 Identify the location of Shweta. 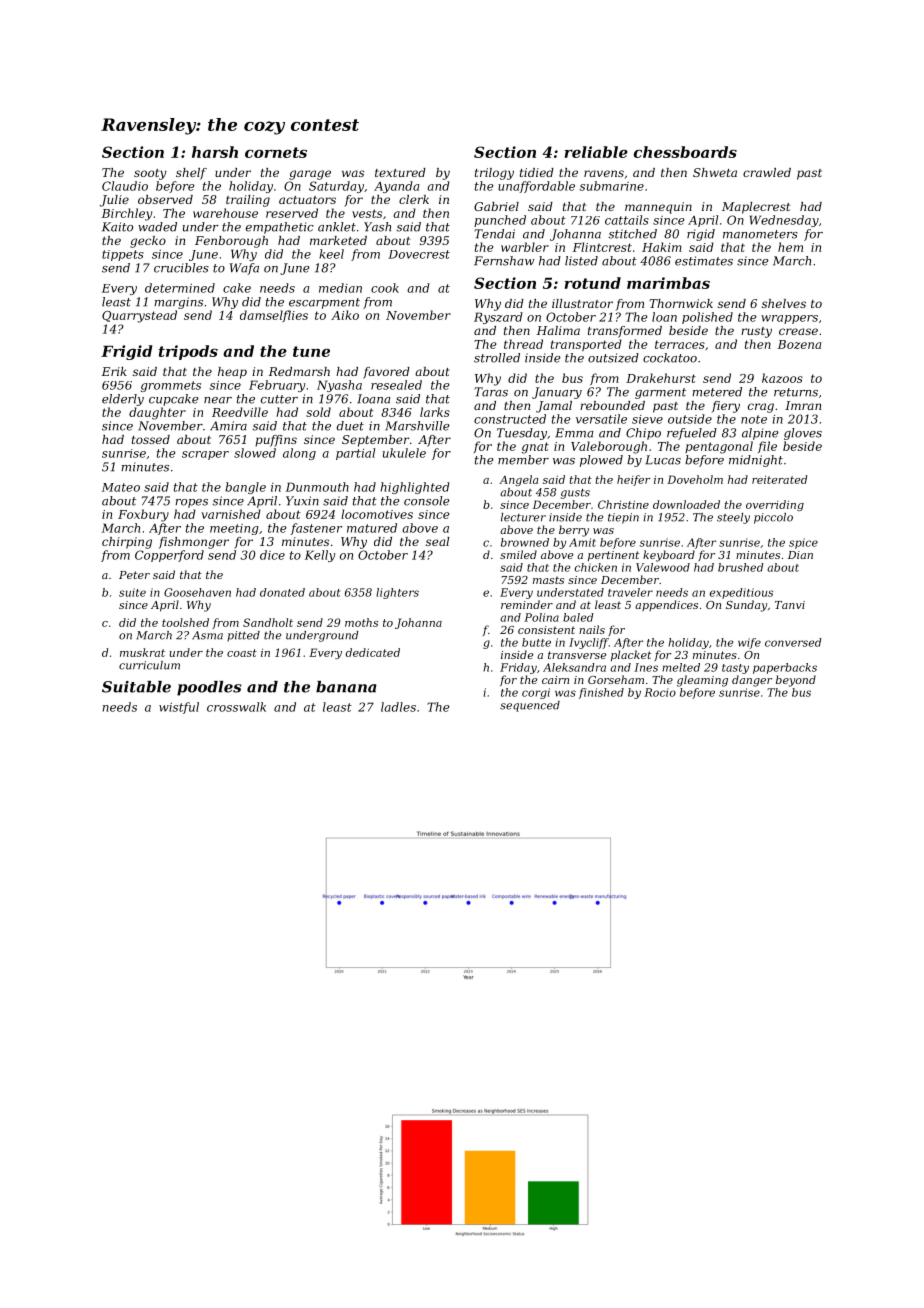
(715, 172).
